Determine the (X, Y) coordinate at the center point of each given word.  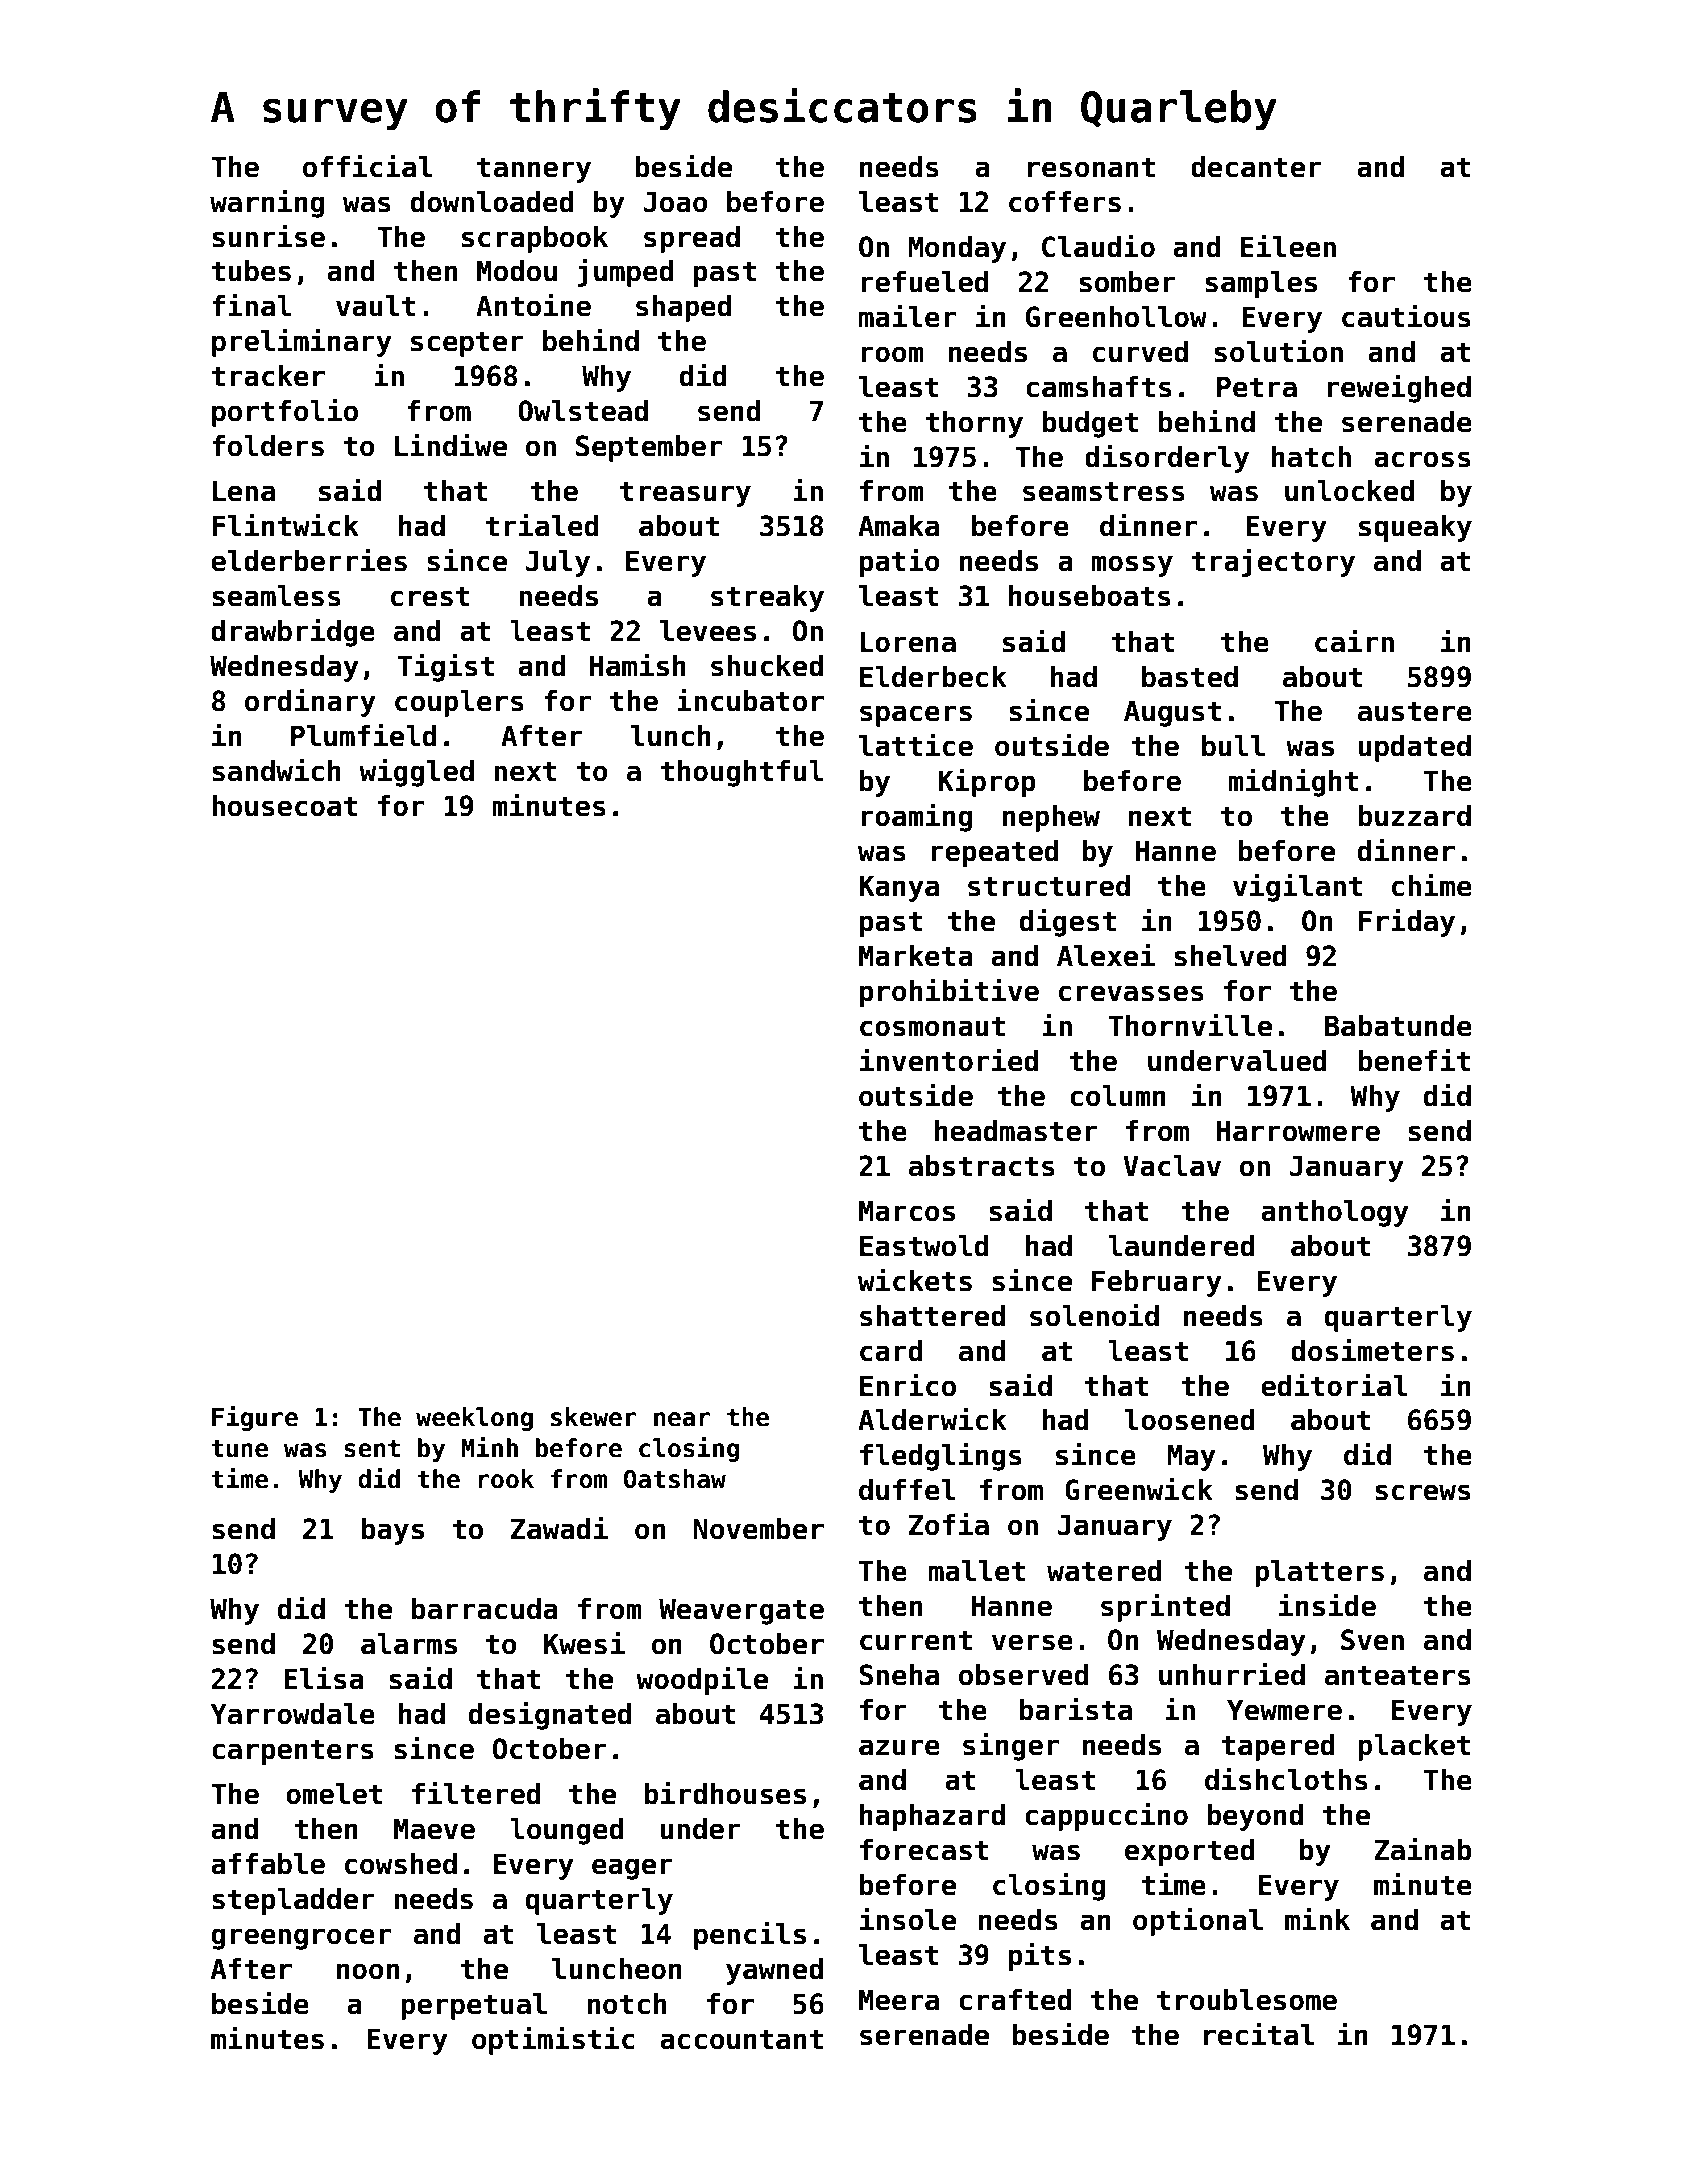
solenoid (1094, 1315)
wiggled (416, 772)
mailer (907, 316)
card (891, 1351)
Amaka (898, 526)
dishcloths (1286, 1779)
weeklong (474, 1419)
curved (1140, 352)
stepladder (293, 1901)
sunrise (268, 236)
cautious (1406, 316)
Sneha (899, 1675)
